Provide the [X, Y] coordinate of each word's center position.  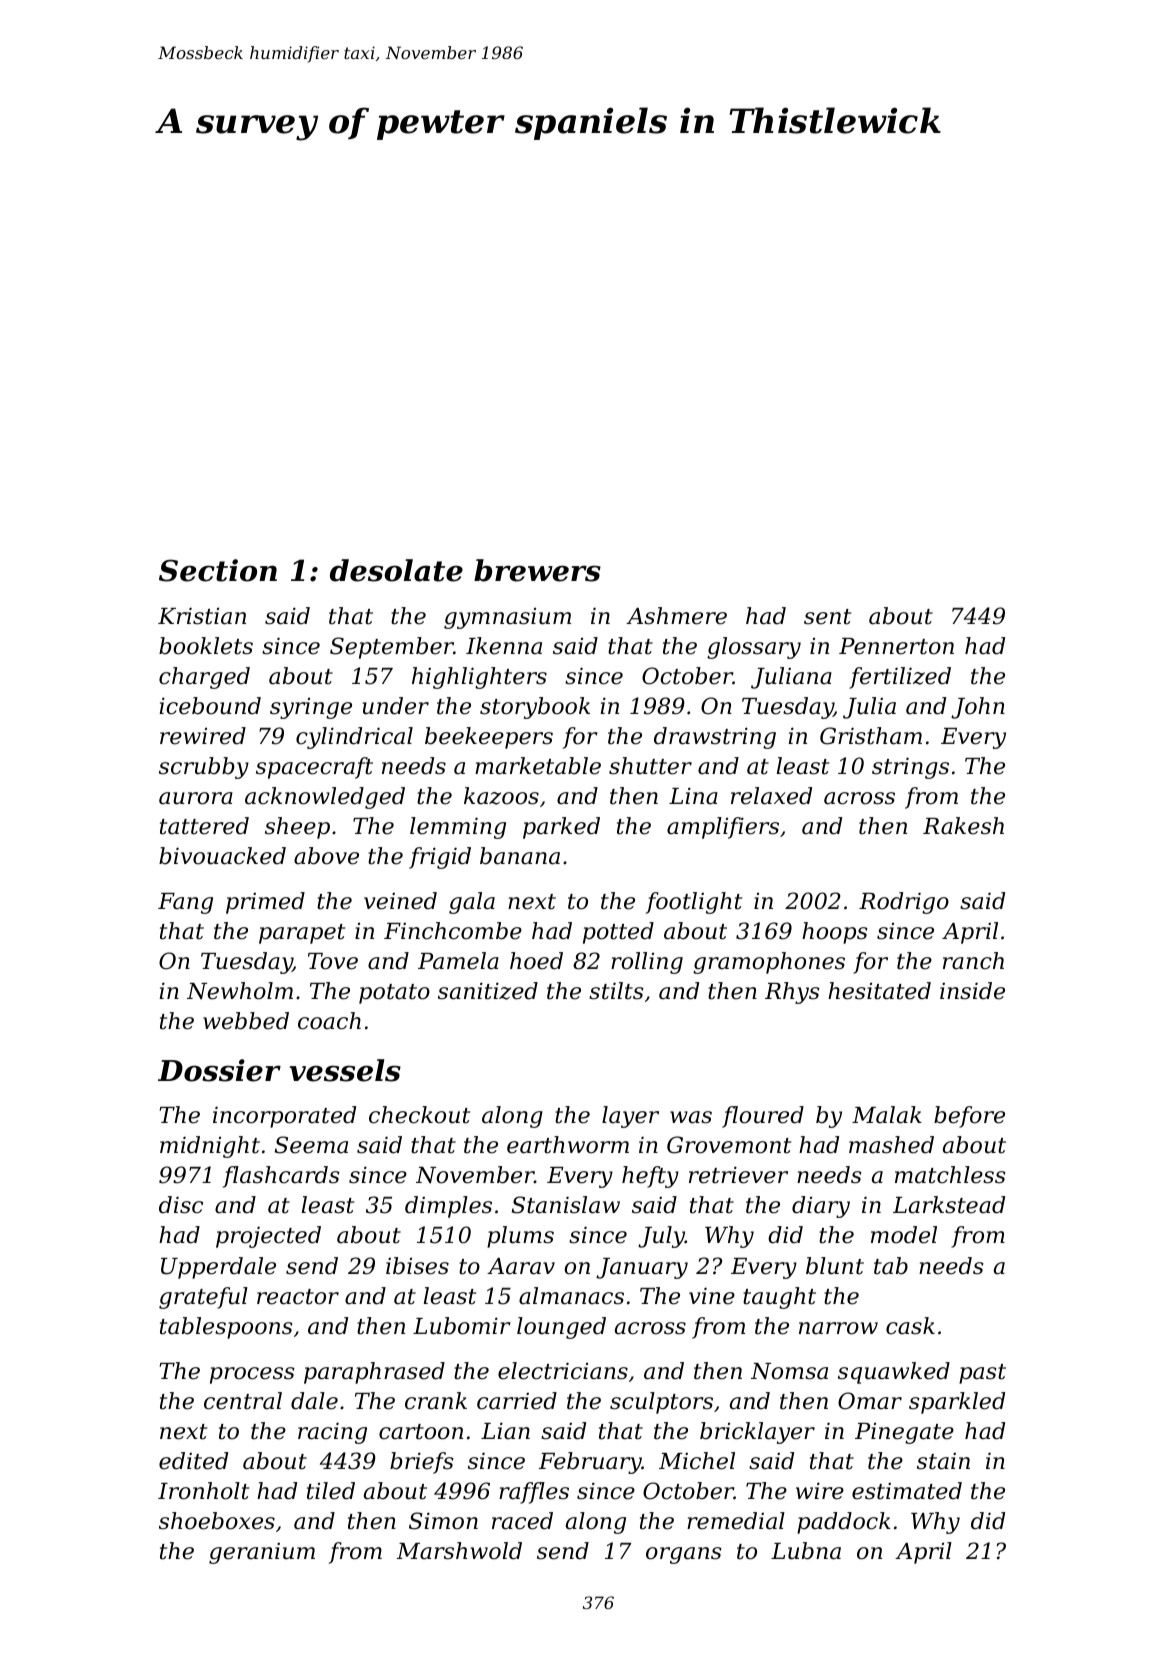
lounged [561, 1328]
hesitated [879, 991]
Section [218, 570]
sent [827, 617]
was [691, 1117]
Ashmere [676, 616]
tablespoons [226, 1328]
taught [779, 1298]
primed [265, 903]
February [590, 1463]
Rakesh [963, 826]
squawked [894, 1373]
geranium [262, 1553]
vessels [345, 1070]
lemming [458, 828]
